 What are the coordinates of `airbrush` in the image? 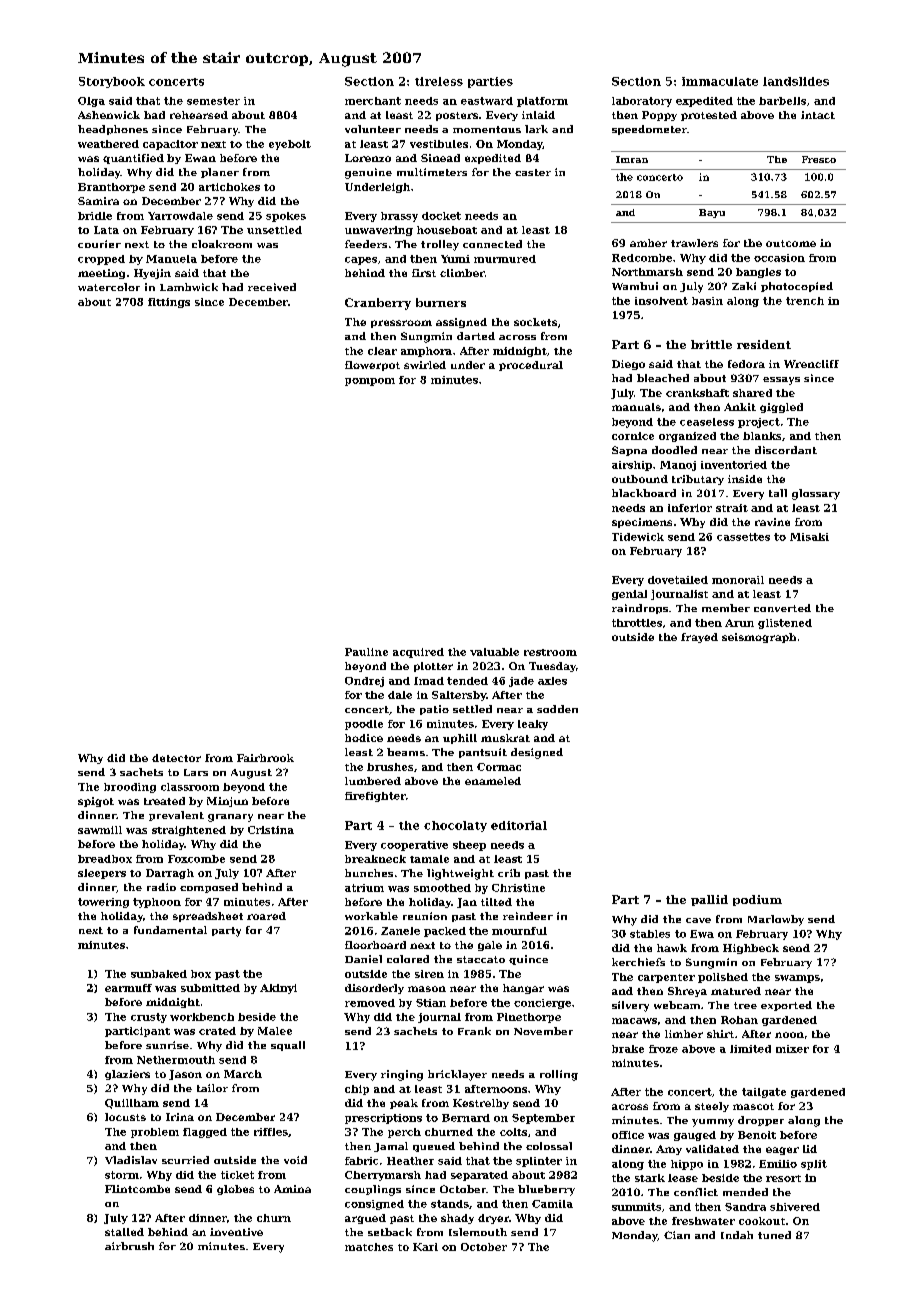 It's located at (129, 1246).
